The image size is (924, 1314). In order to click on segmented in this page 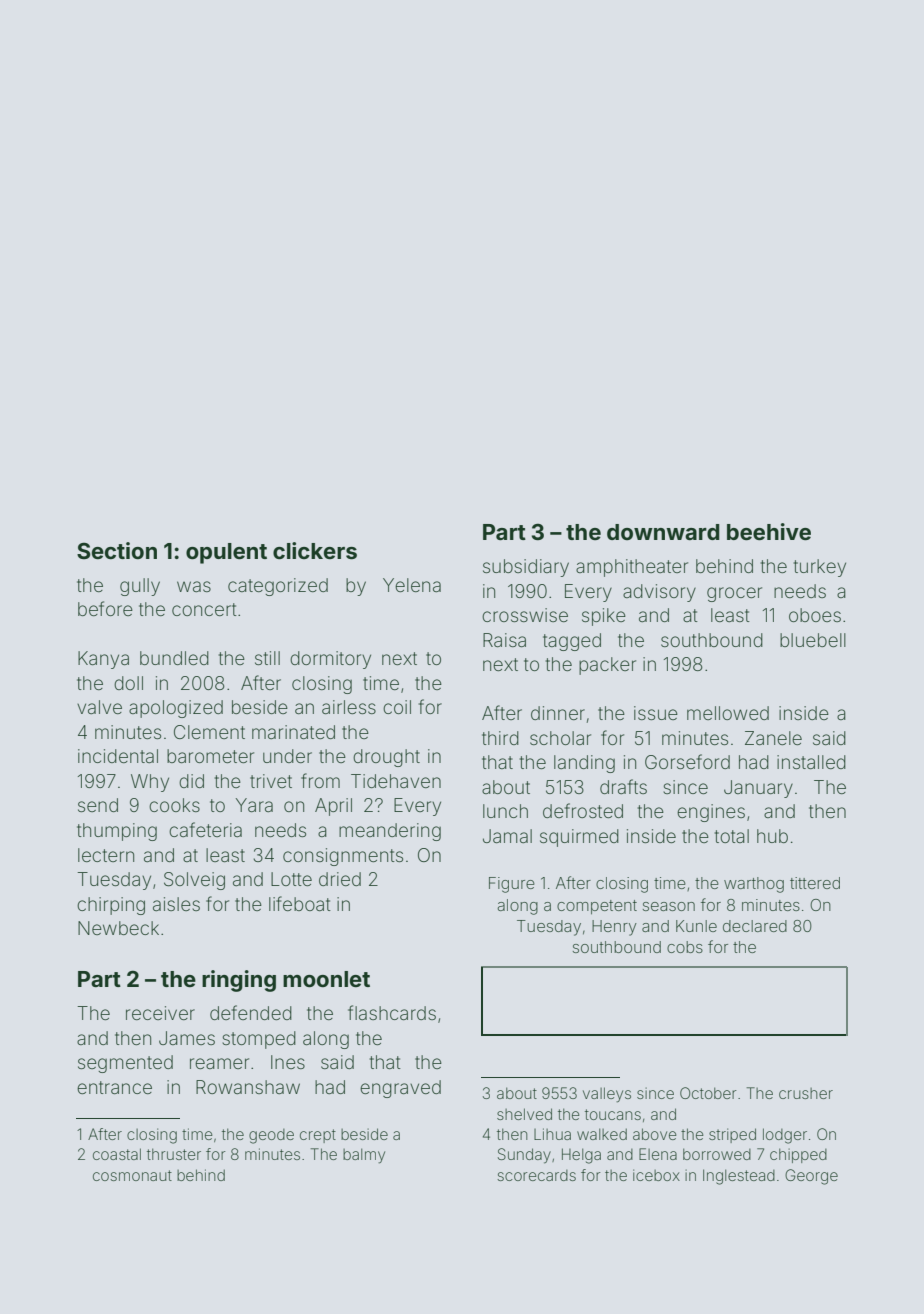, I will do `click(125, 1064)`.
